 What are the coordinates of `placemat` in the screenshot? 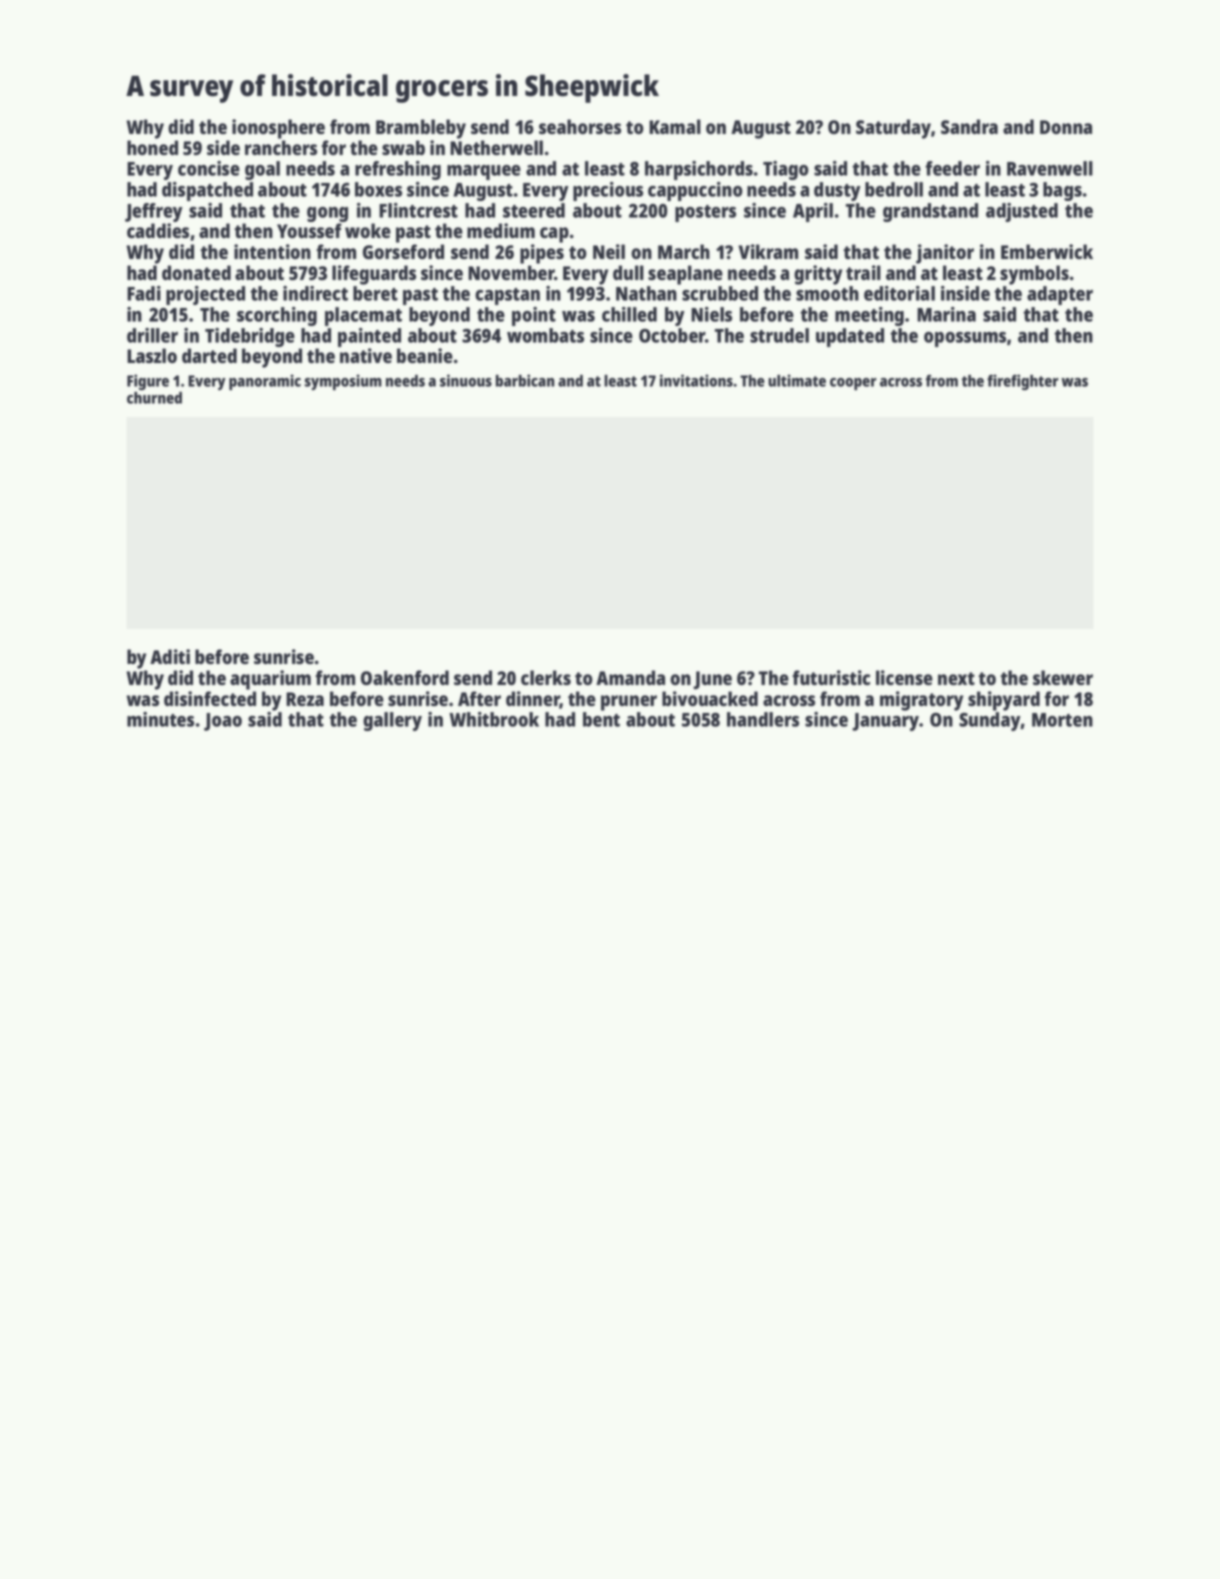 It's located at (363, 316).
